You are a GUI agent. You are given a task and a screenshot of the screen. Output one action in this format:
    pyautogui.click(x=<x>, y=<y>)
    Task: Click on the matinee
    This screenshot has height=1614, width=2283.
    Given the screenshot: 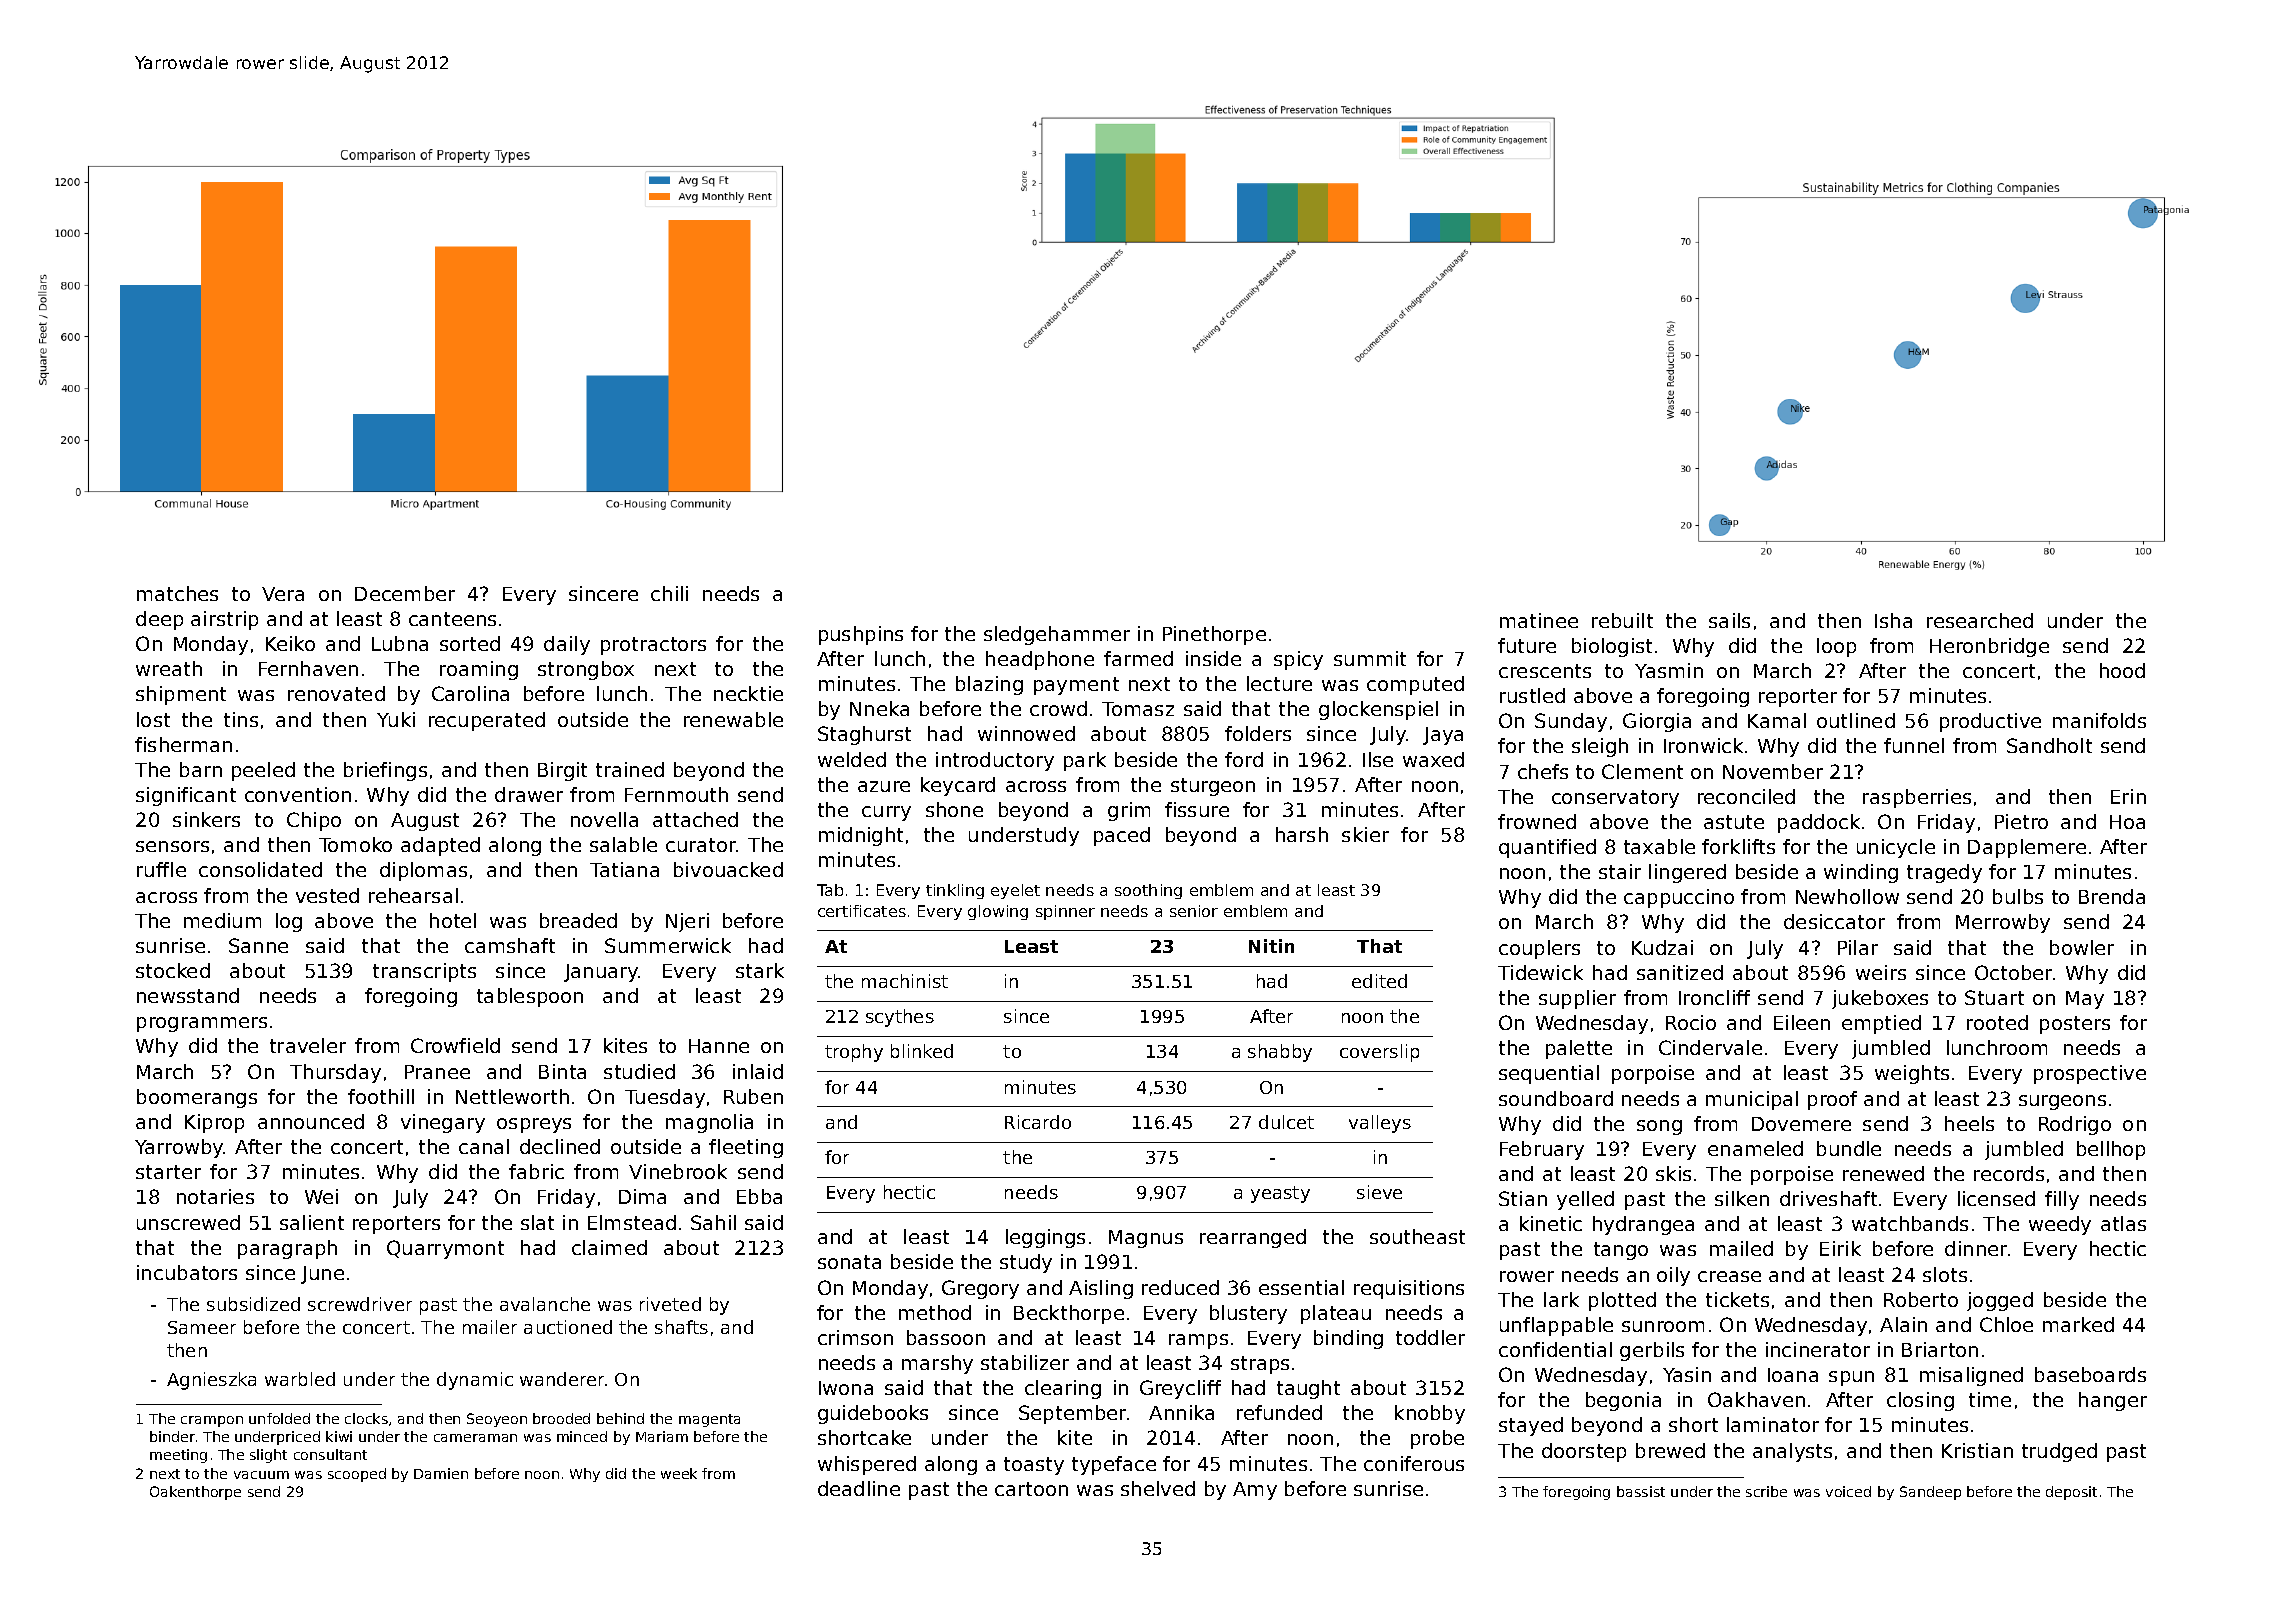 What is the action you would take?
    pyautogui.click(x=1539, y=620)
